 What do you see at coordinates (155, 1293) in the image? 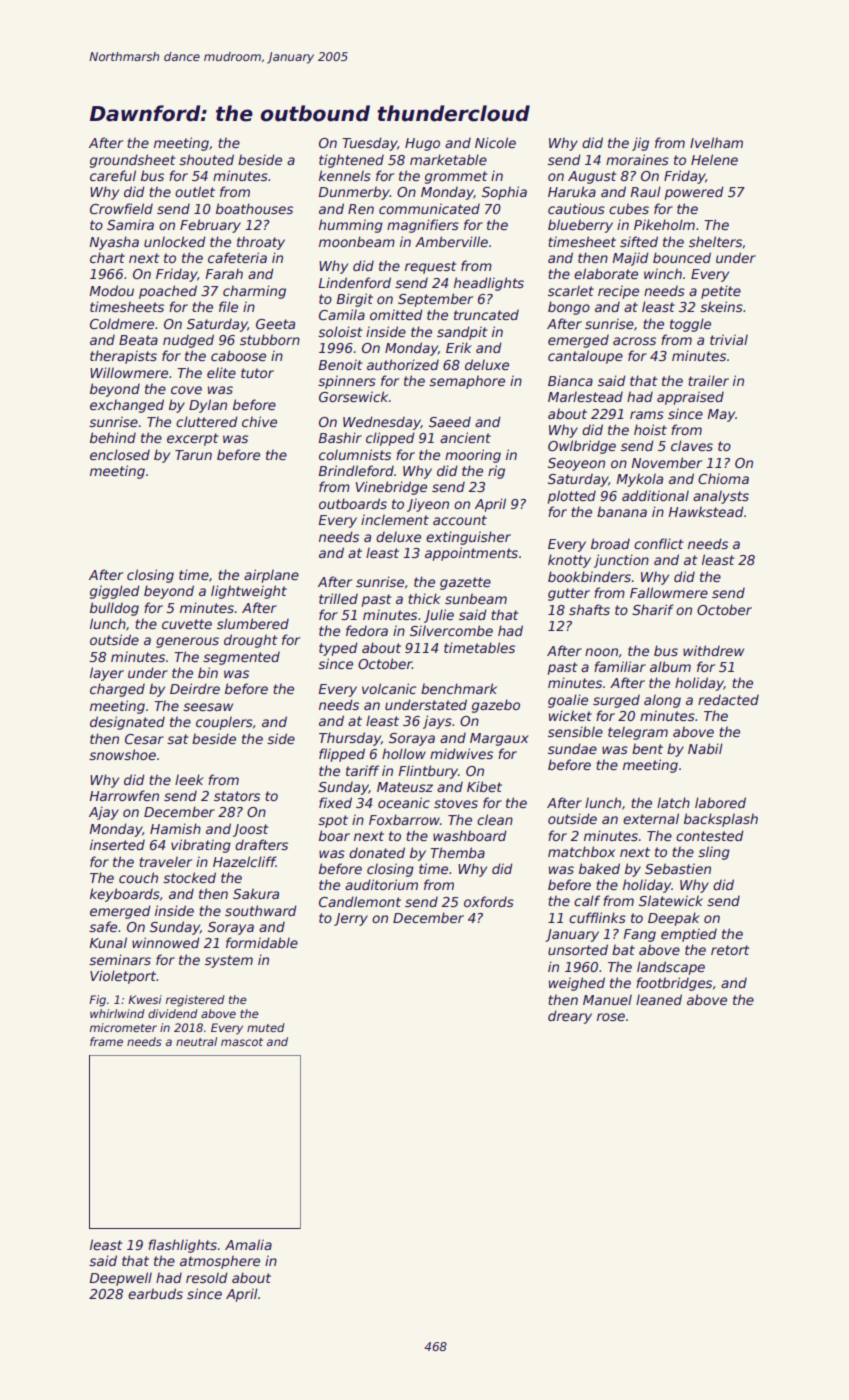
I see `earbuds` at bounding box center [155, 1293].
